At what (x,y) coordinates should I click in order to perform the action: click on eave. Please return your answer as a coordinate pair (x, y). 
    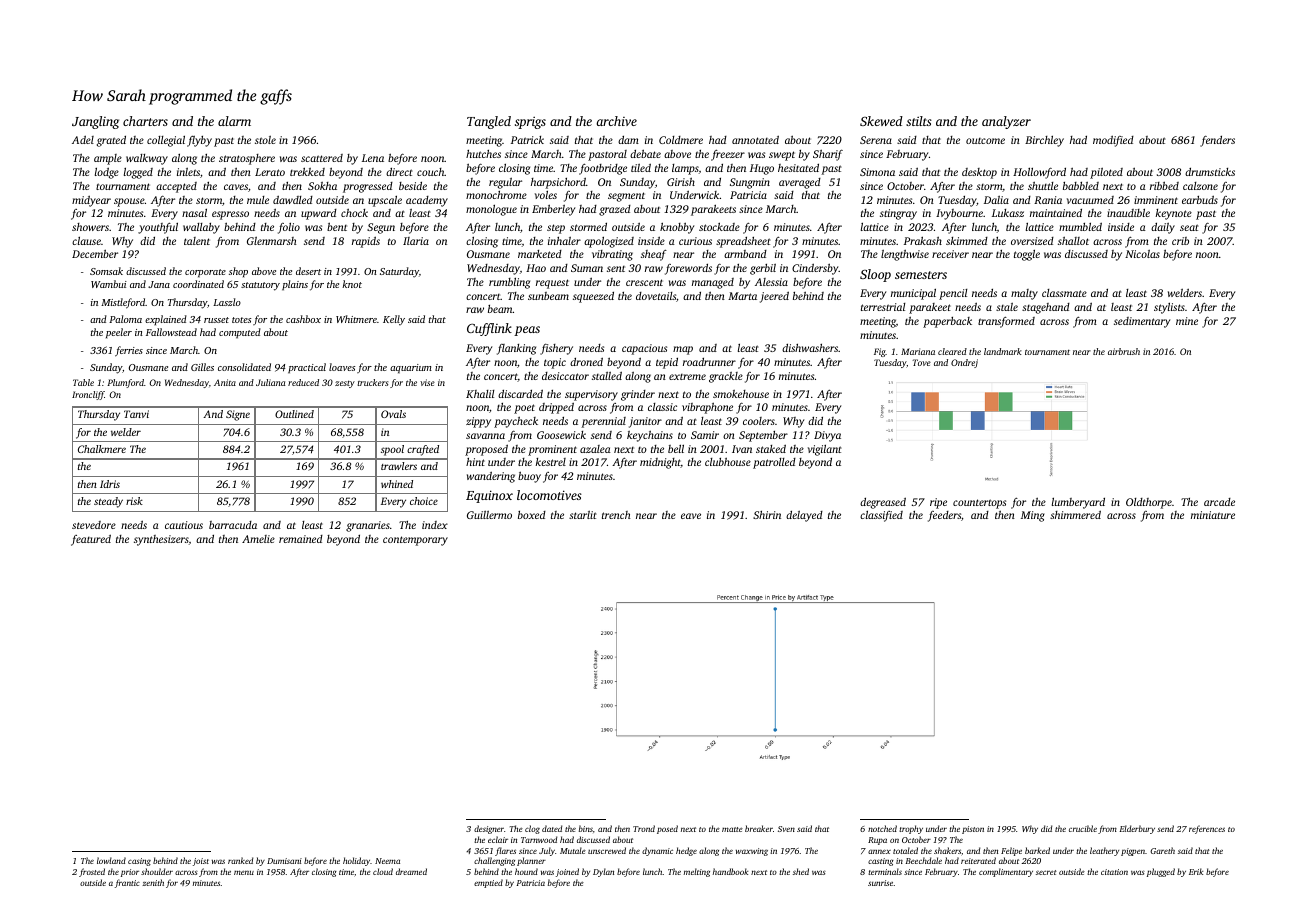
    Looking at the image, I should click on (691, 516).
